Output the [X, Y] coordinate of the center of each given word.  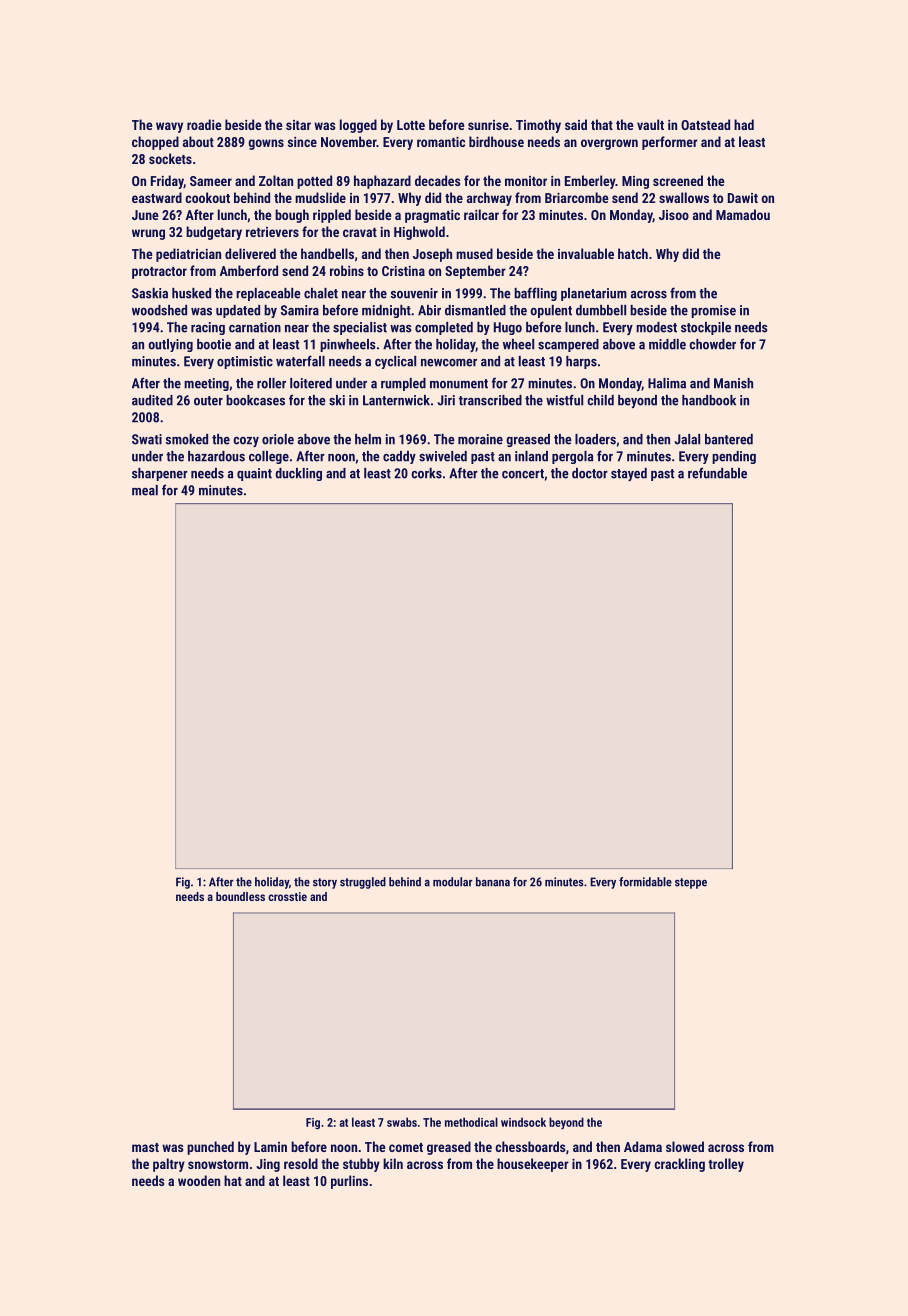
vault [650, 124]
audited [152, 400]
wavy [169, 127]
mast [145, 1147]
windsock [523, 1122]
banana [493, 882]
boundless [240, 896]
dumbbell [601, 310]
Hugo [508, 328]
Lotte [411, 125]
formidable [645, 882]
